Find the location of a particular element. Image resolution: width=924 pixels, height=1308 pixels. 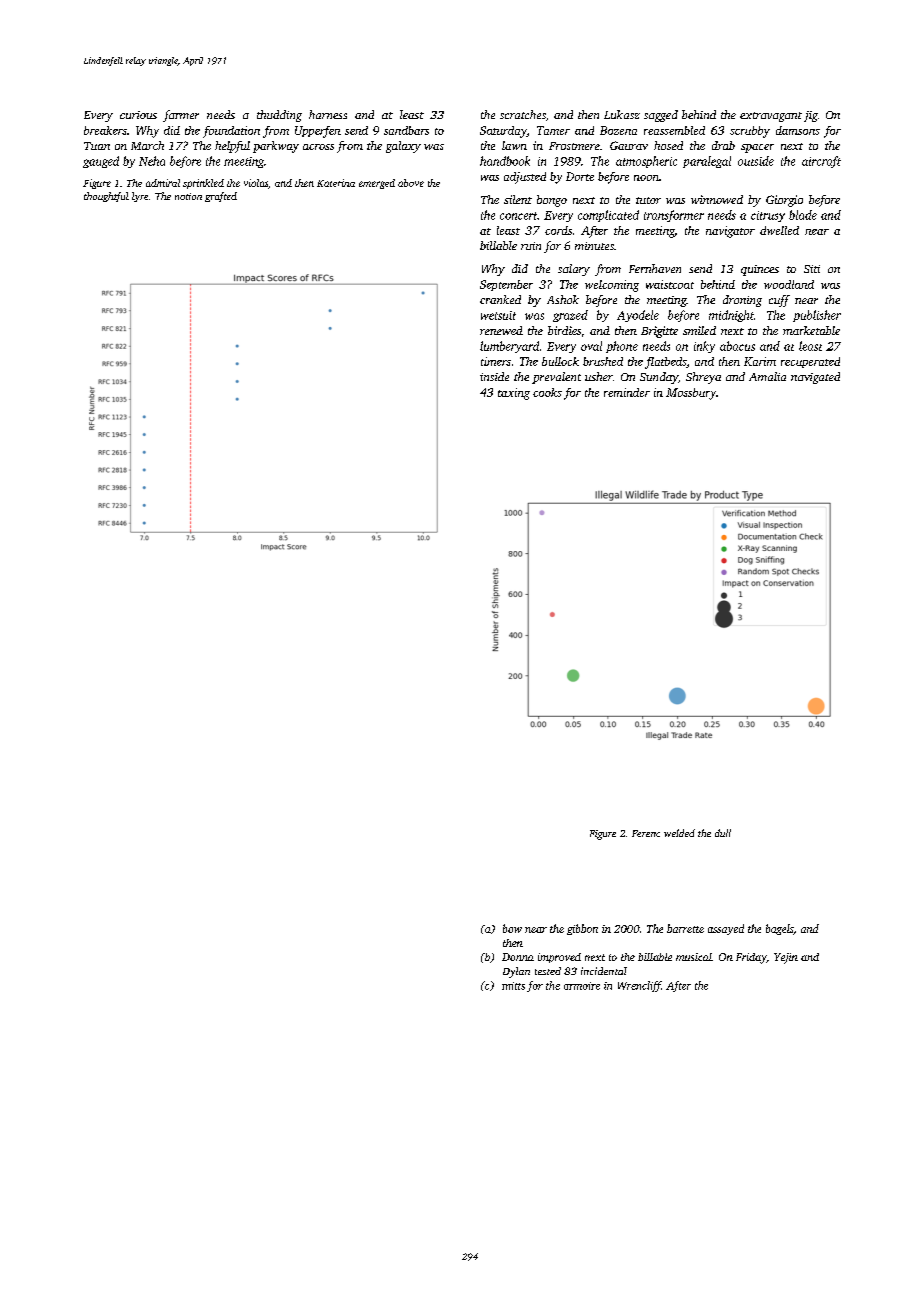

inside is located at coordinates (494, 376).
